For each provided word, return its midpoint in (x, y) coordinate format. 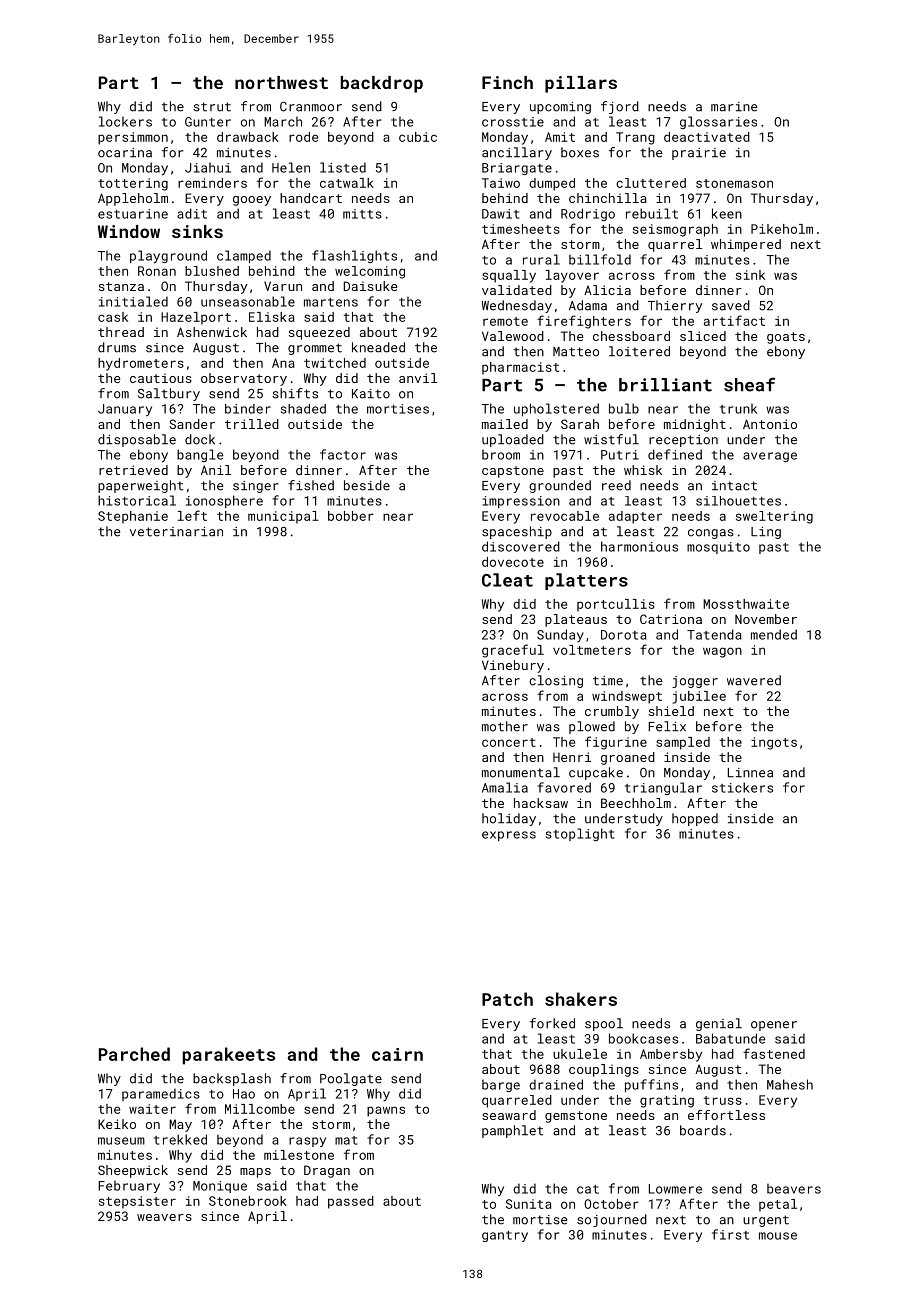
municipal (283, 517)
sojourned (612, 1220)
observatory (244, 379)
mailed (505, 424)
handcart (311, 198)
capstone (513, 472)
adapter (635, 517)
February (129, 1186)
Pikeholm (782, 229)
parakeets (229, 1056)
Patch (507, 999)
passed (351, 1202)
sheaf (749, 384)
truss (723, 1100)
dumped (552, 184)
